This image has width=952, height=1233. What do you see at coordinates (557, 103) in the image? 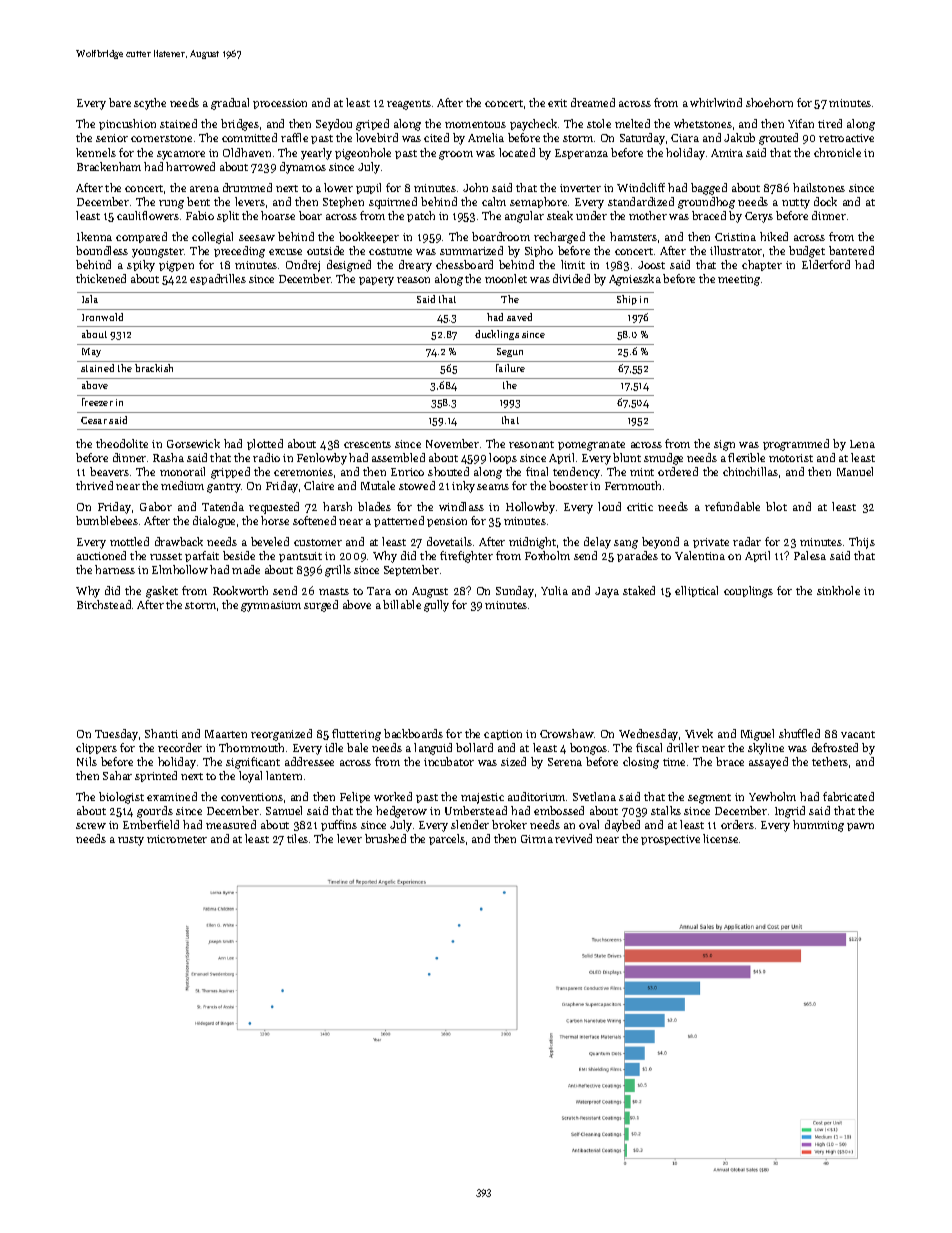
I see `exit` at bounding box center [557, 103].
